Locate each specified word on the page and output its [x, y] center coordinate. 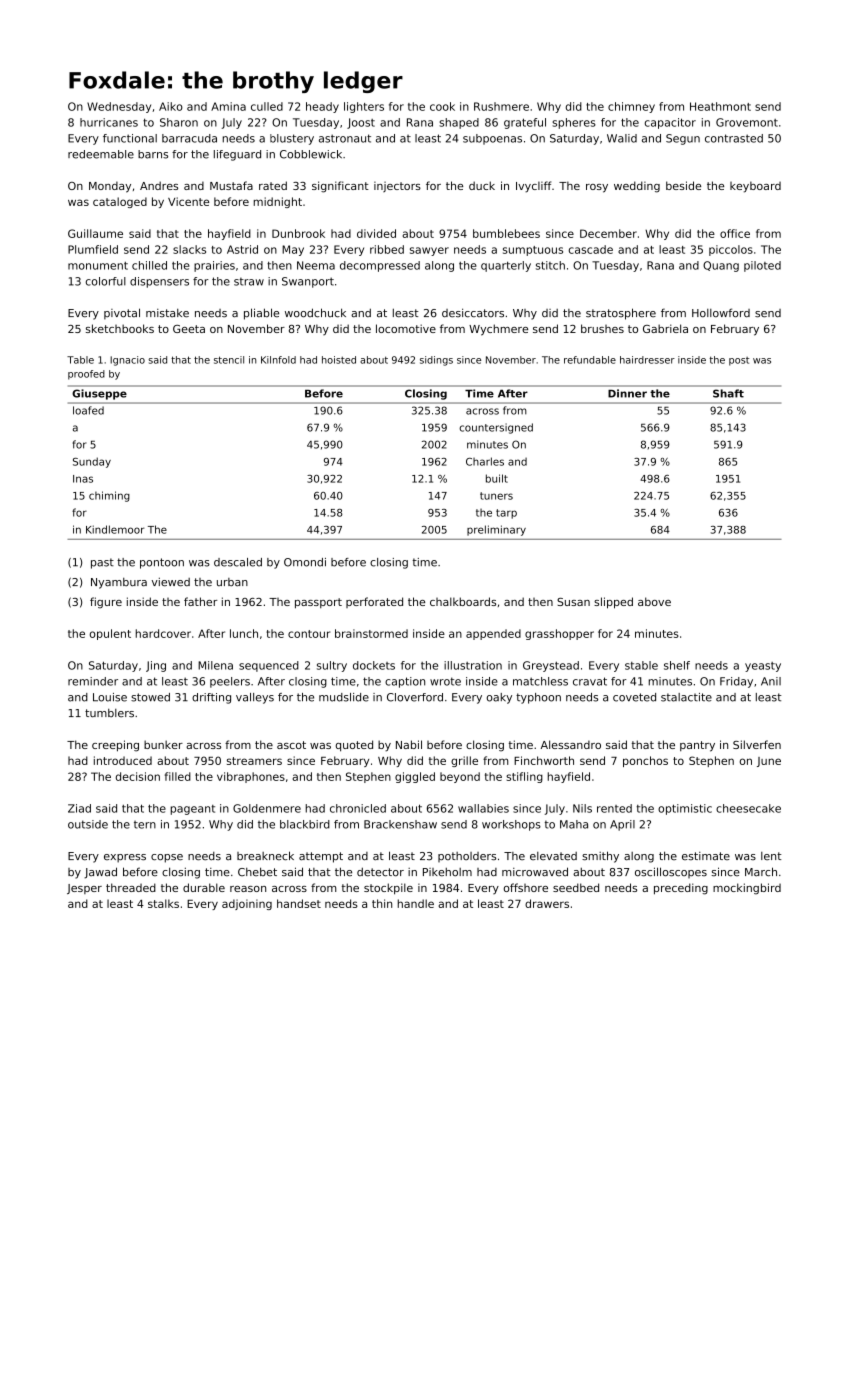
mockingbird [747, 889]
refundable [590, 360]
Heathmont [720, 106]
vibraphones [251, 777]
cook [442, 106]
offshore [526, 887]
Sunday [92, 462]
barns [153, 154]
